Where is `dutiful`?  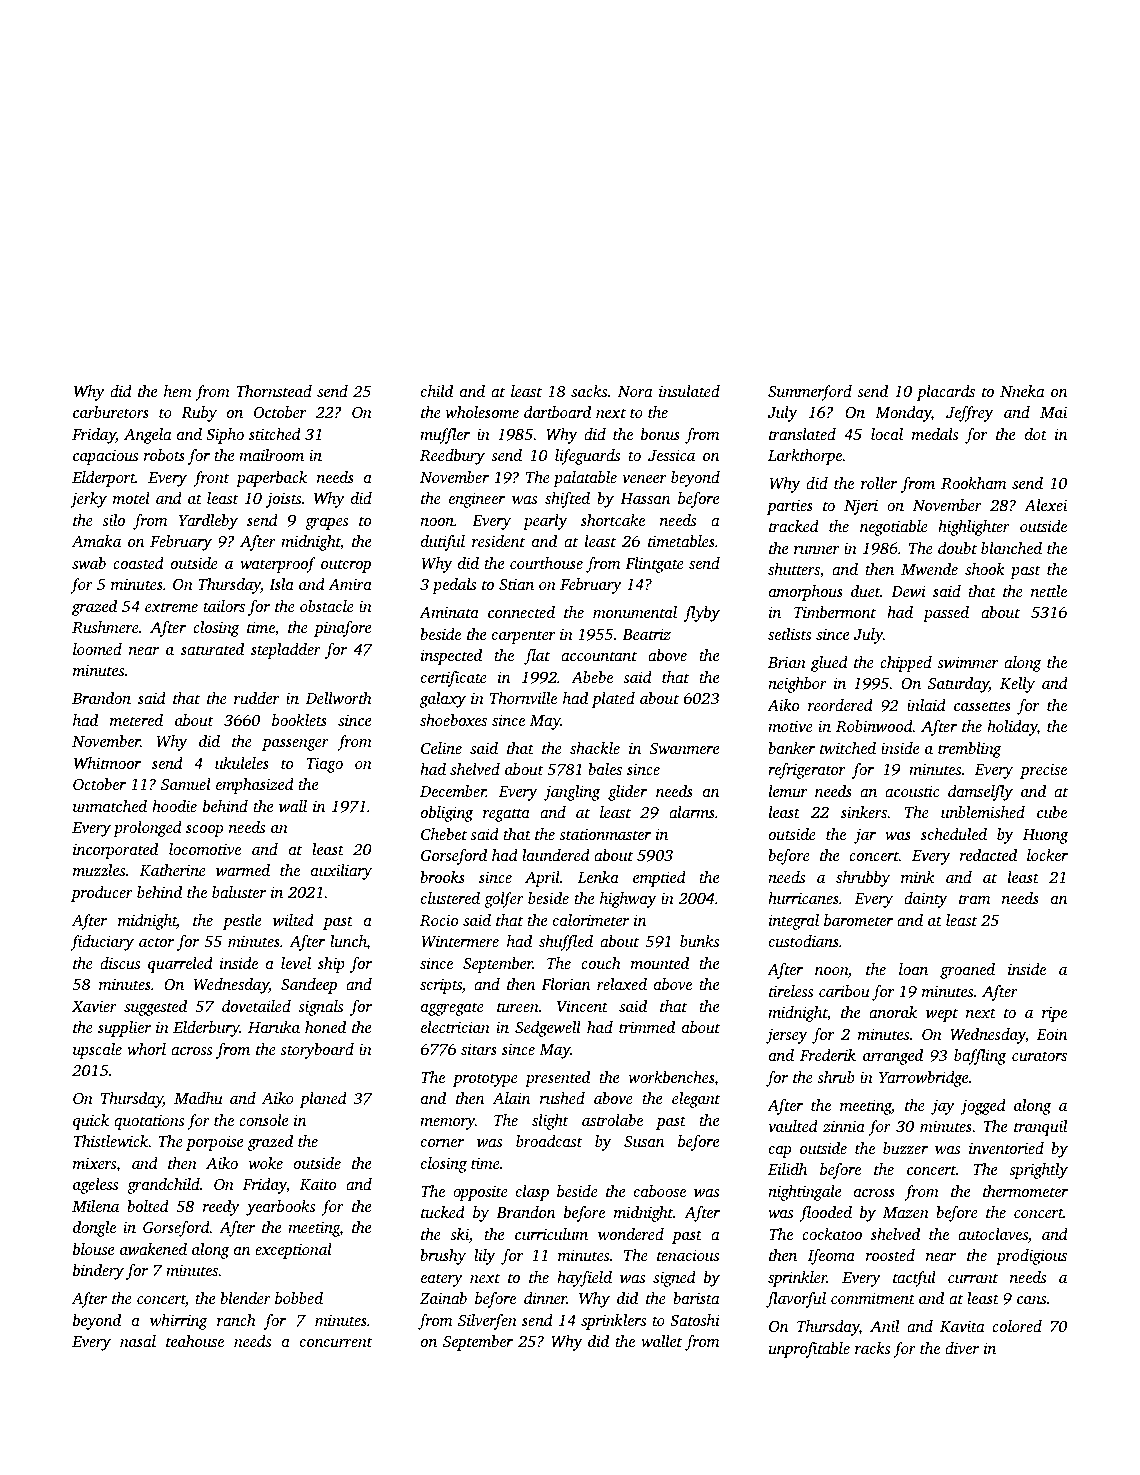
dutiful is located at coordinates (443, 543).
